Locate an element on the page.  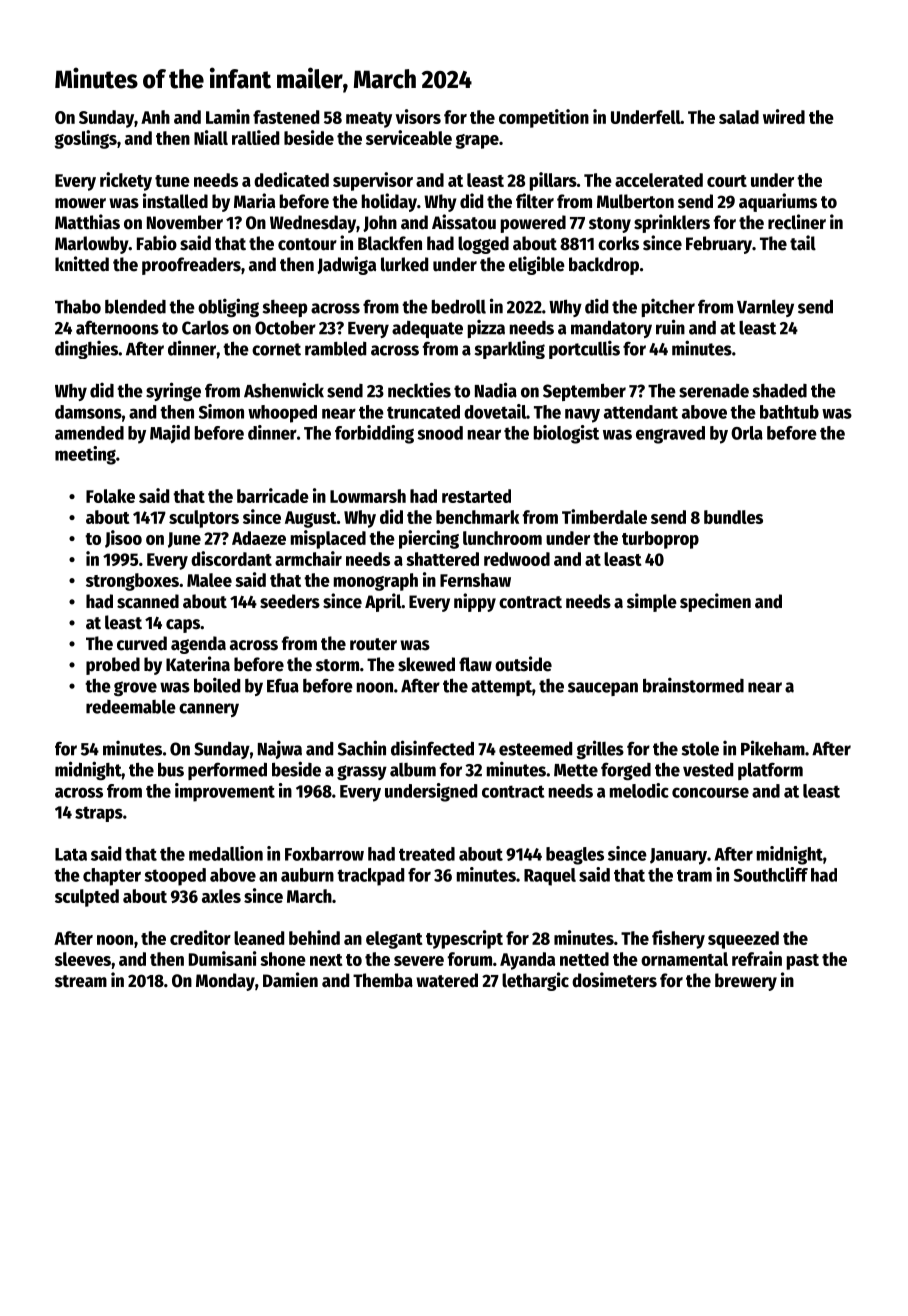
February is located at coordinates (719, 245).
